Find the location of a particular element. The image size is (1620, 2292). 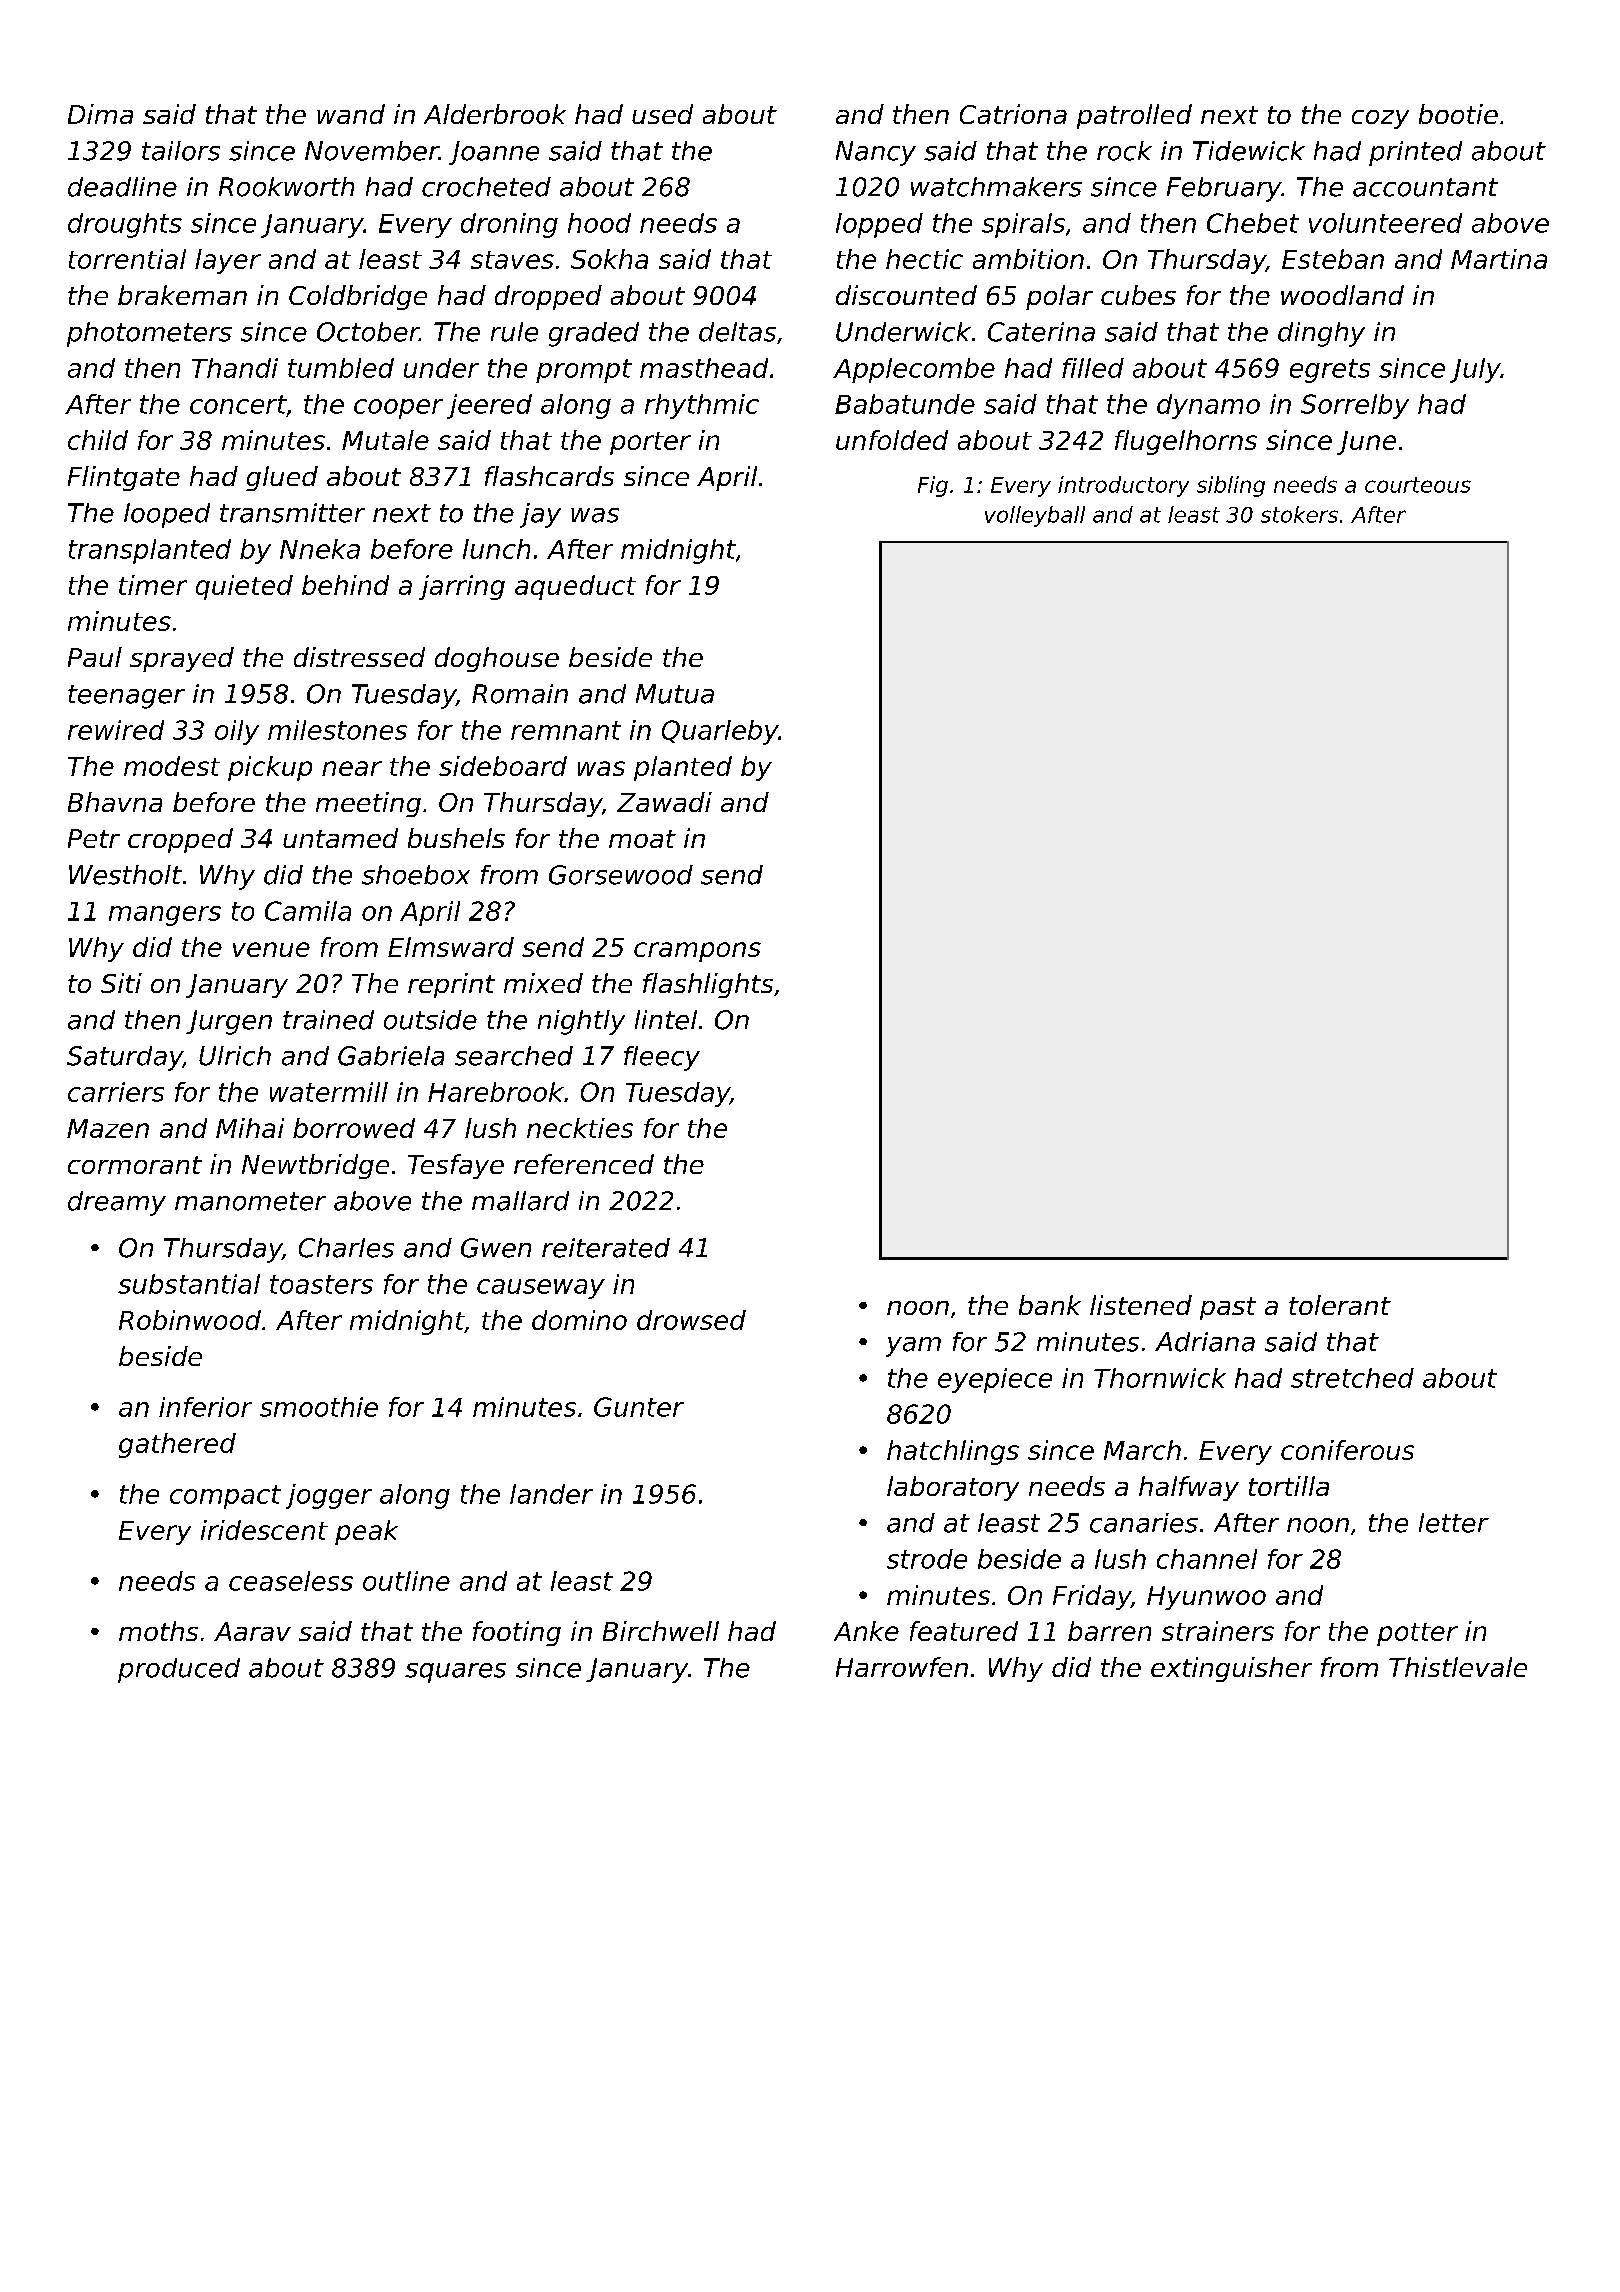

Thistlevale is located at coordinates (1458, 1667).
